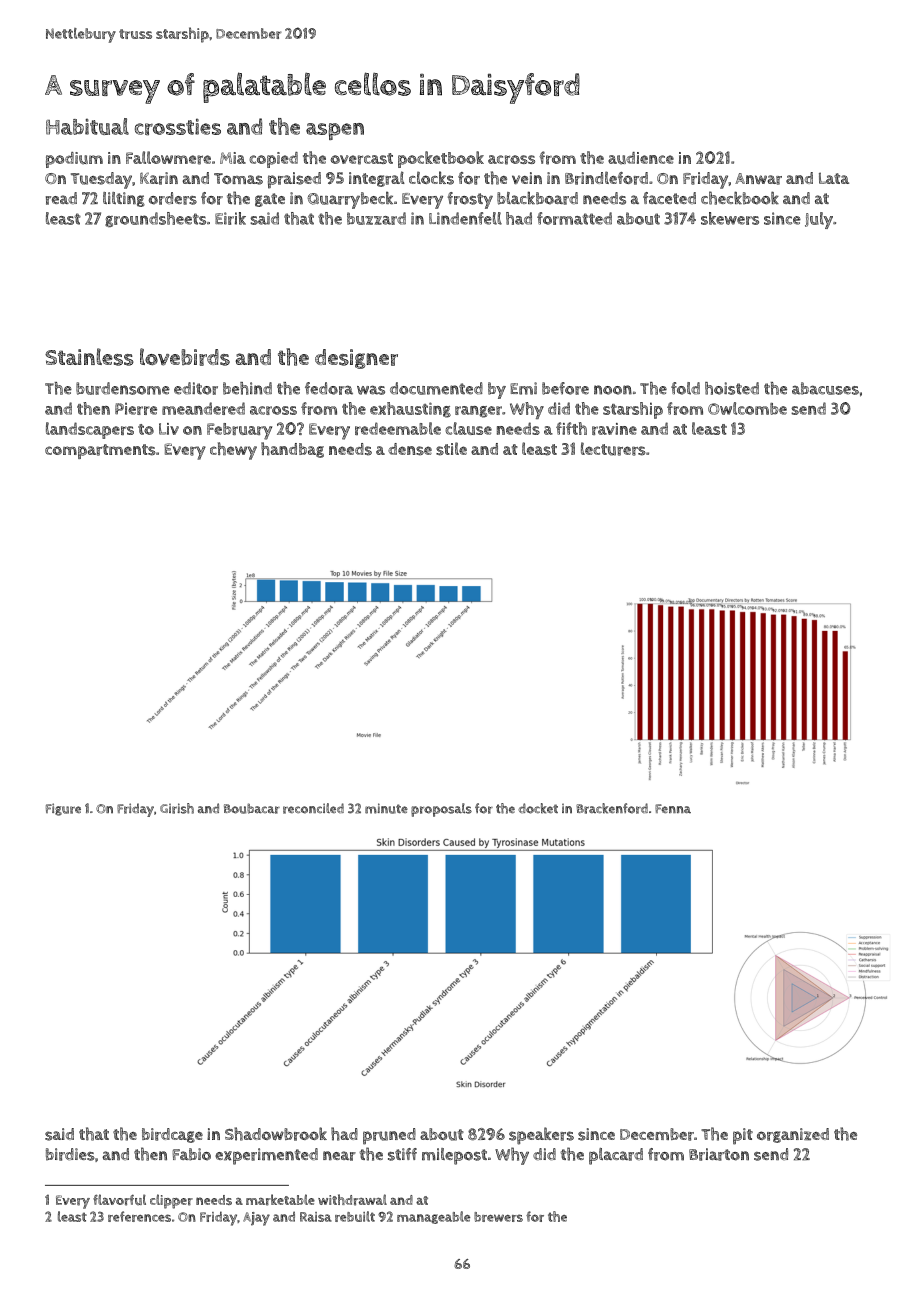 The width and height of the screenshot is (908, 1316). I want to click on fold, so click(685, 388).
